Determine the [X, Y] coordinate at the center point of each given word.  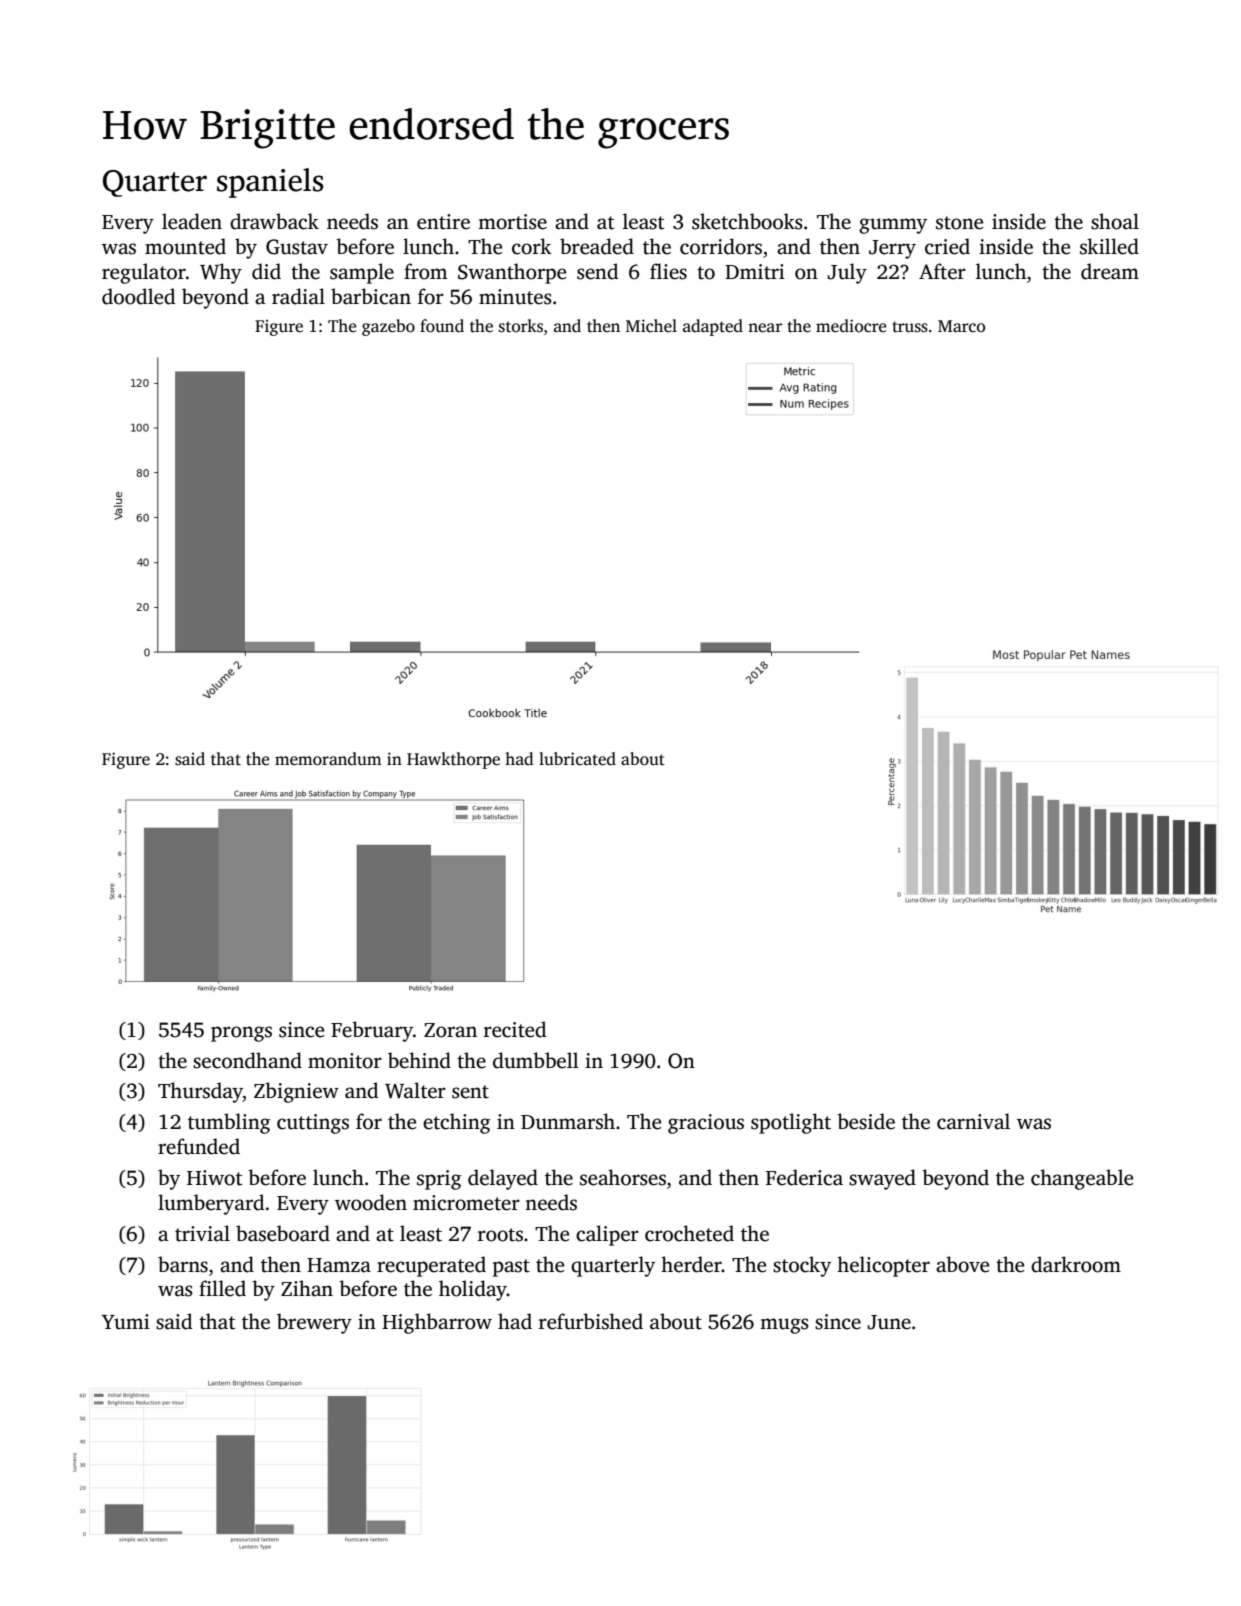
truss [910, 327]
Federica [804, 1177]
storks [521, 326]
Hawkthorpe [453, 760]
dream [1110, 271]
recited [515, 1029]
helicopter [883, 1266]
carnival [973, 1121]
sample [362, 273]
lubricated [577, 759]
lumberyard [211, 1204]
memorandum [328, 759]
